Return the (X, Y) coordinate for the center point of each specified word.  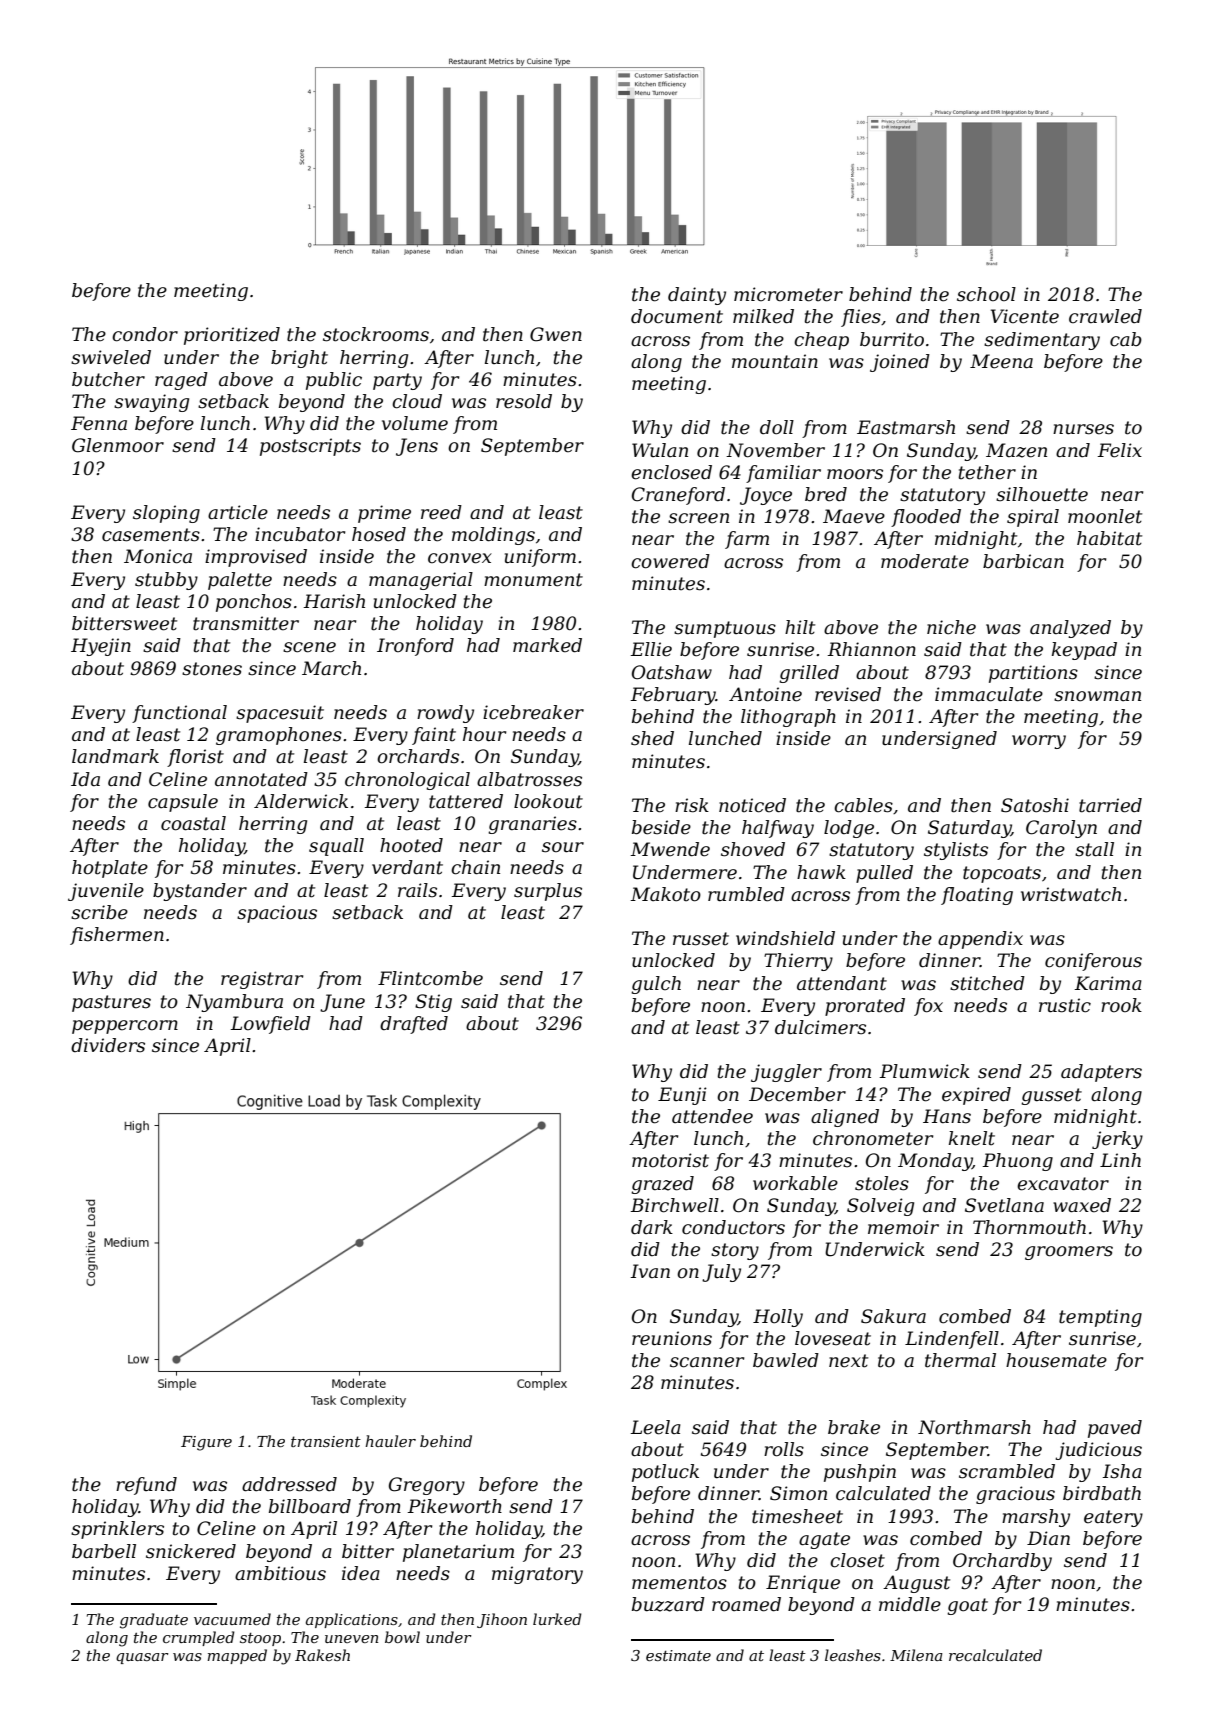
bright (299, 359)
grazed (662, 1185)
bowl (402, 1637)
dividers (108, 1045)
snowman (1097, 696)
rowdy (445, 714)
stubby (166, 581)
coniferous (1093, 962)
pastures (111, 1003)
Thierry (798, 962)
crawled (1105, 316)
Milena (916, 1655)
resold (524, 401)
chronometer (873, 1138)
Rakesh (322, 1655)
